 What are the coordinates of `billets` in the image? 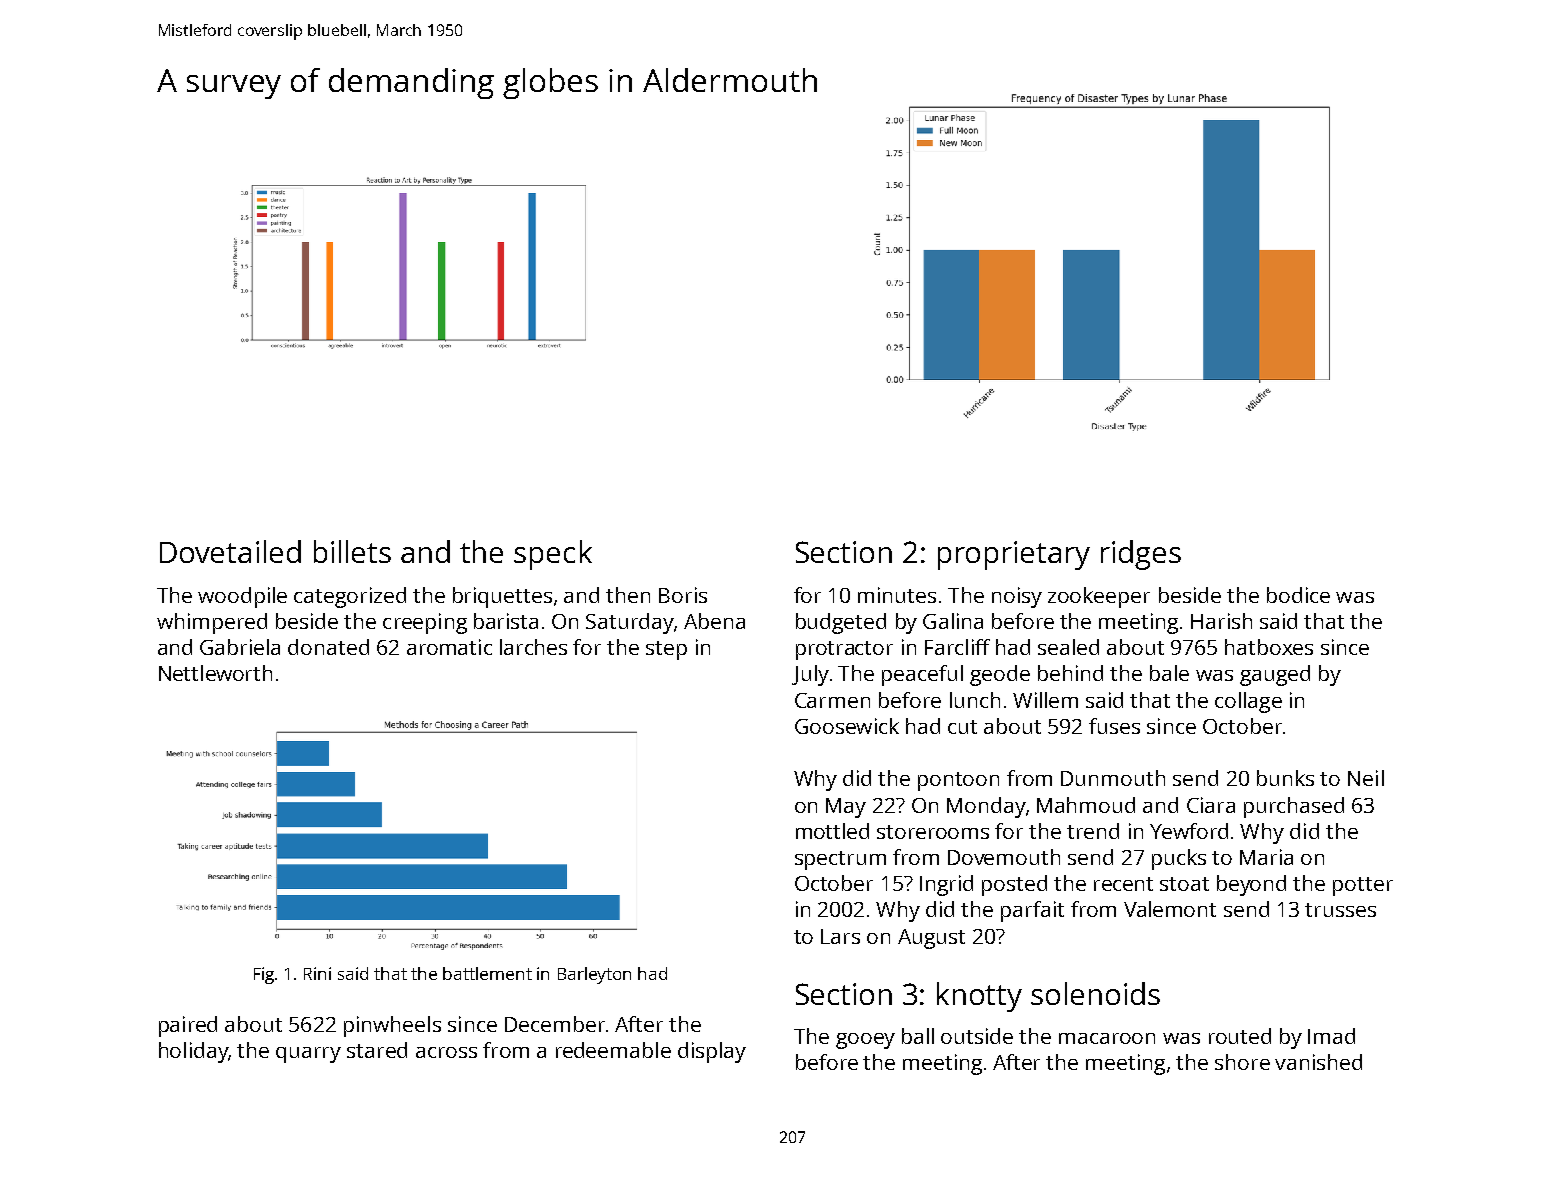 It's located at (352, 551).
